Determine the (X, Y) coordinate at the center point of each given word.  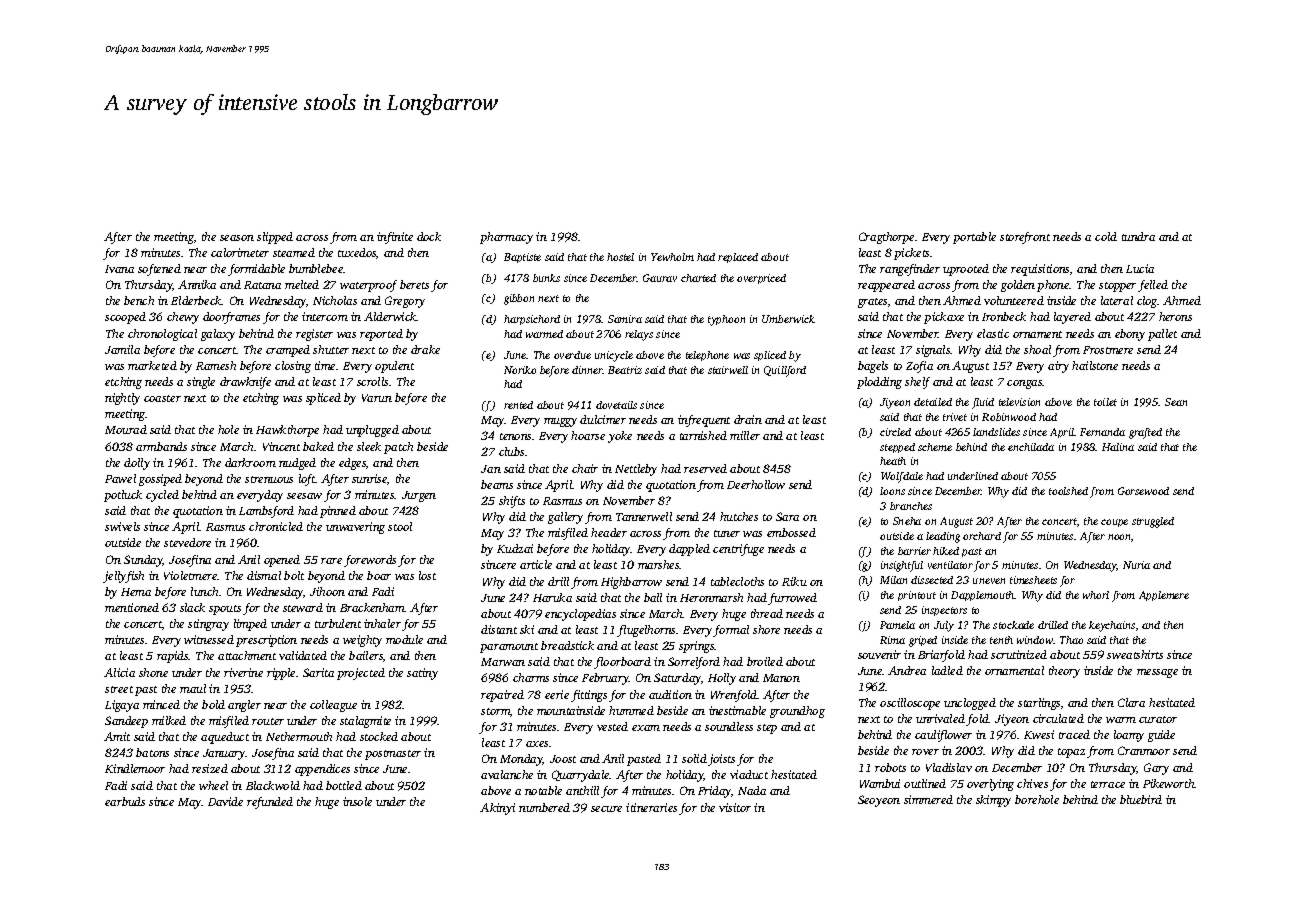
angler (244, 706)
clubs (511, 451)
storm (495, 711)
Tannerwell (644, 516)
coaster (162, 398)
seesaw (304, 496)
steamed (294, 252)
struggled (1153, 522)
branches (911, 506)
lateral (1117, 300)
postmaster (393, 755)
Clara (1131, 702)
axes (537, 744)
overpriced (761, 279)
